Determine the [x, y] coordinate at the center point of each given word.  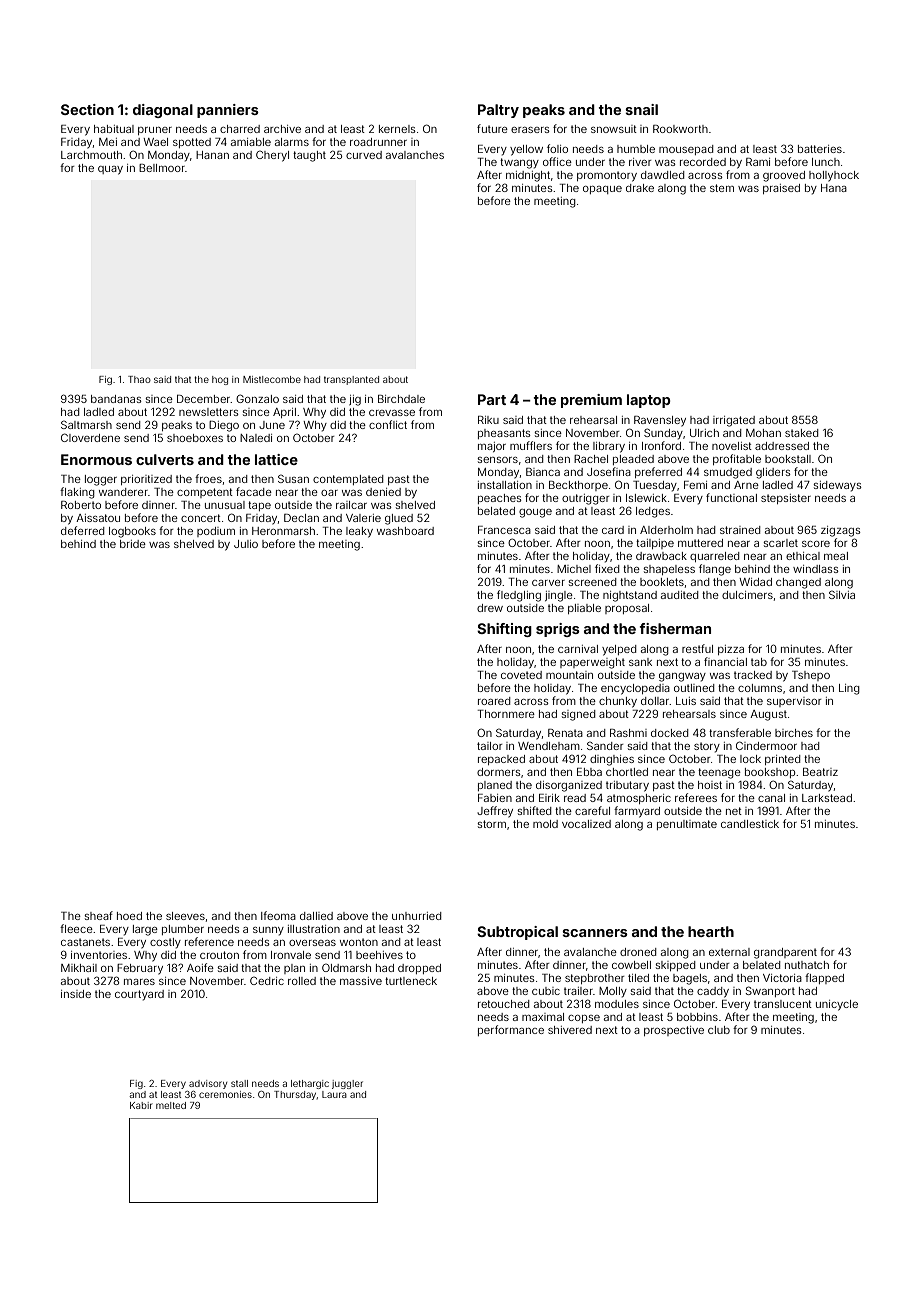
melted [171, 1105]
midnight [528, 176]
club [719, 1030]
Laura [334, 1094]
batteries [820, 149]
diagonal [163, 111]
